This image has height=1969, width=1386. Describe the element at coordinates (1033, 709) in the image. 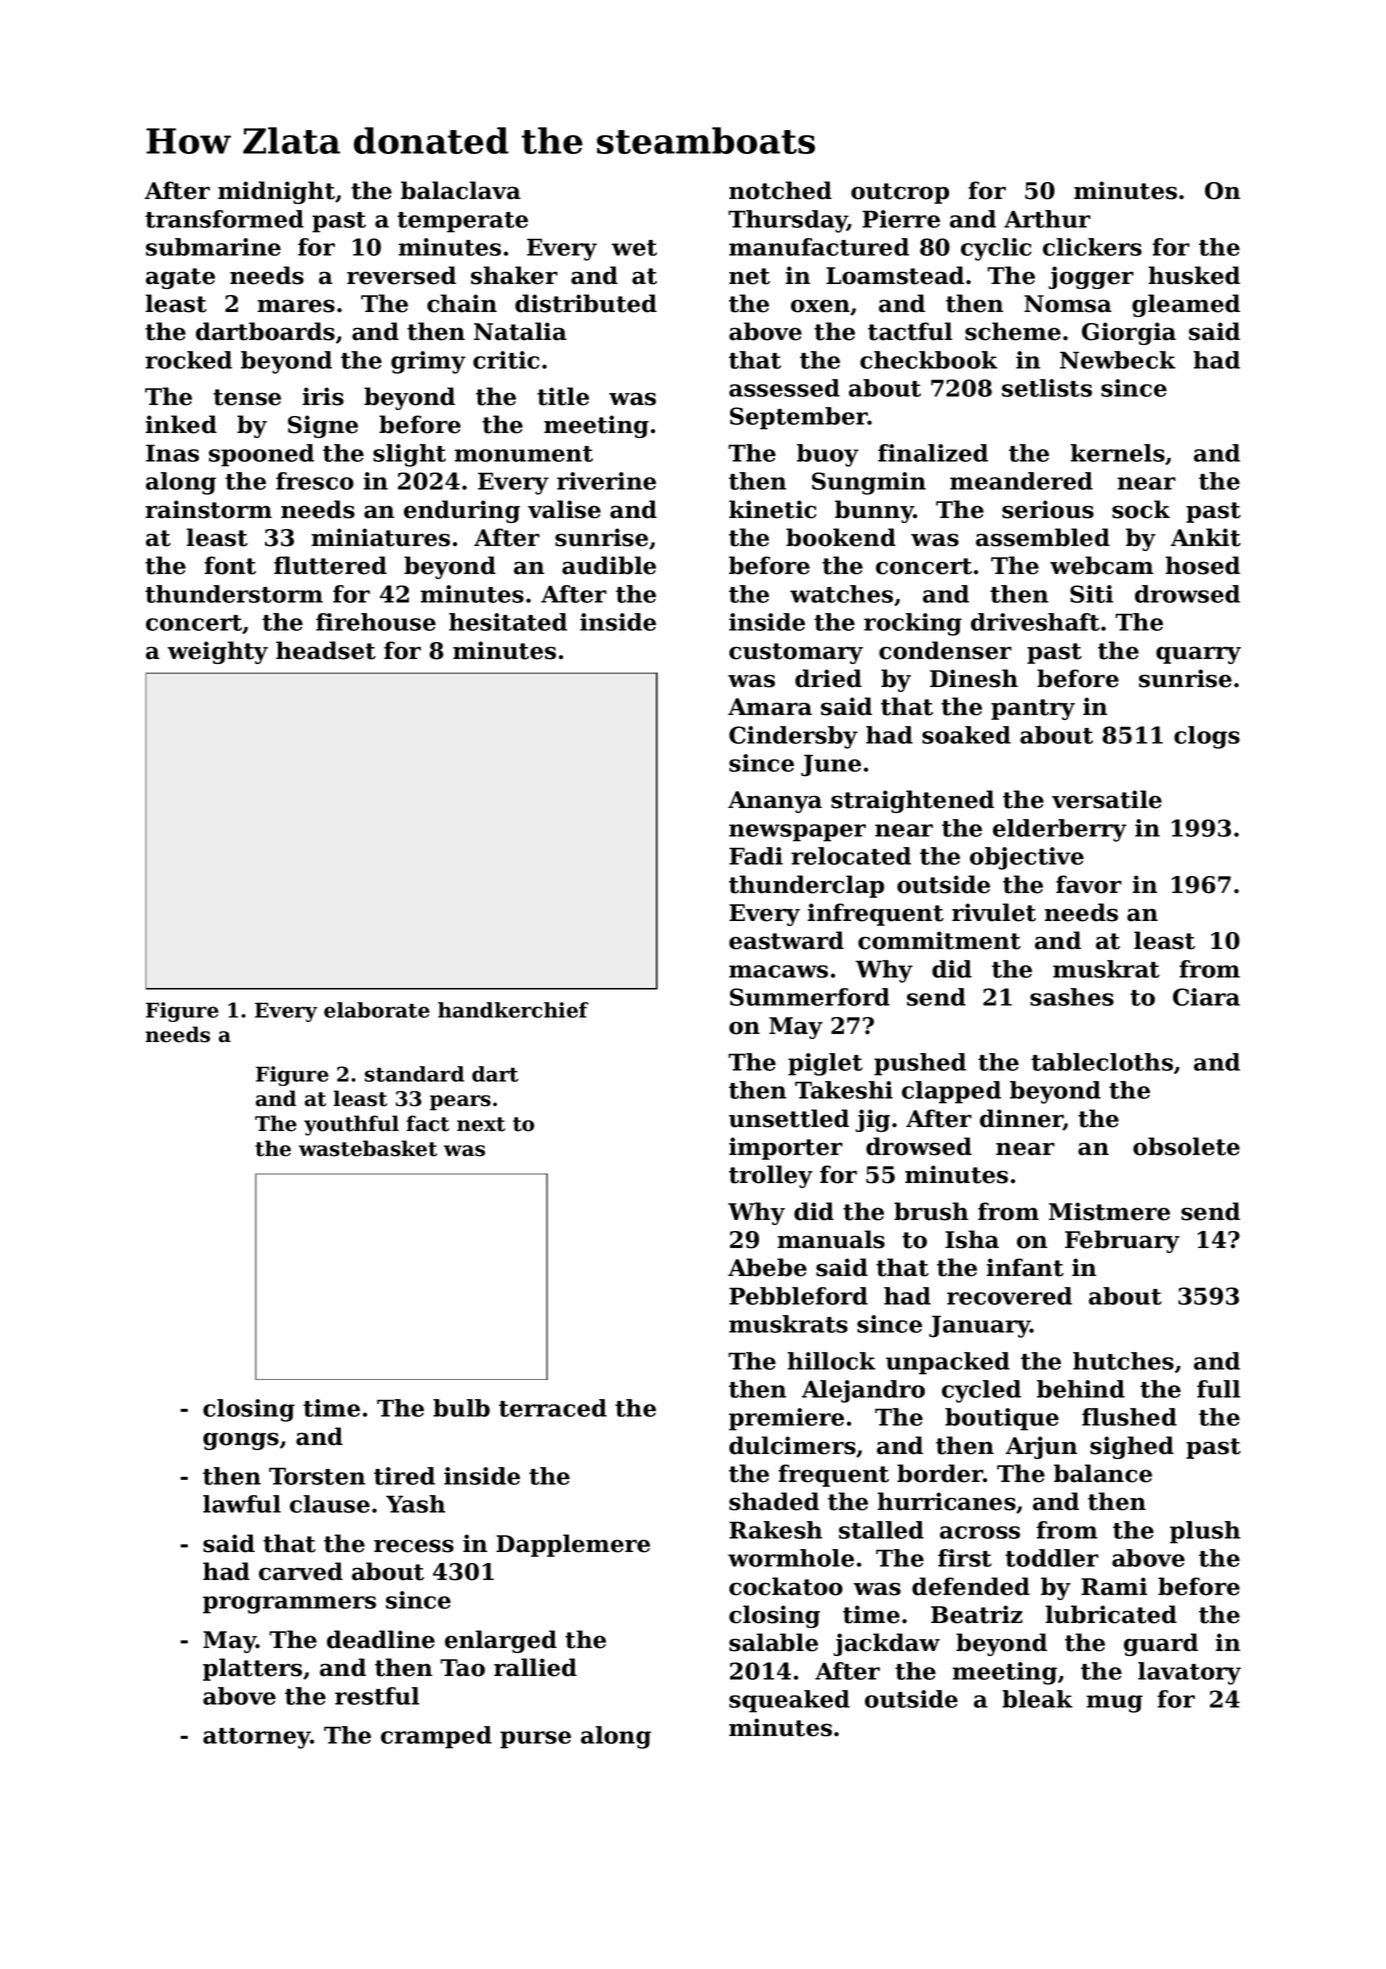

I see `pantry` at that location.
